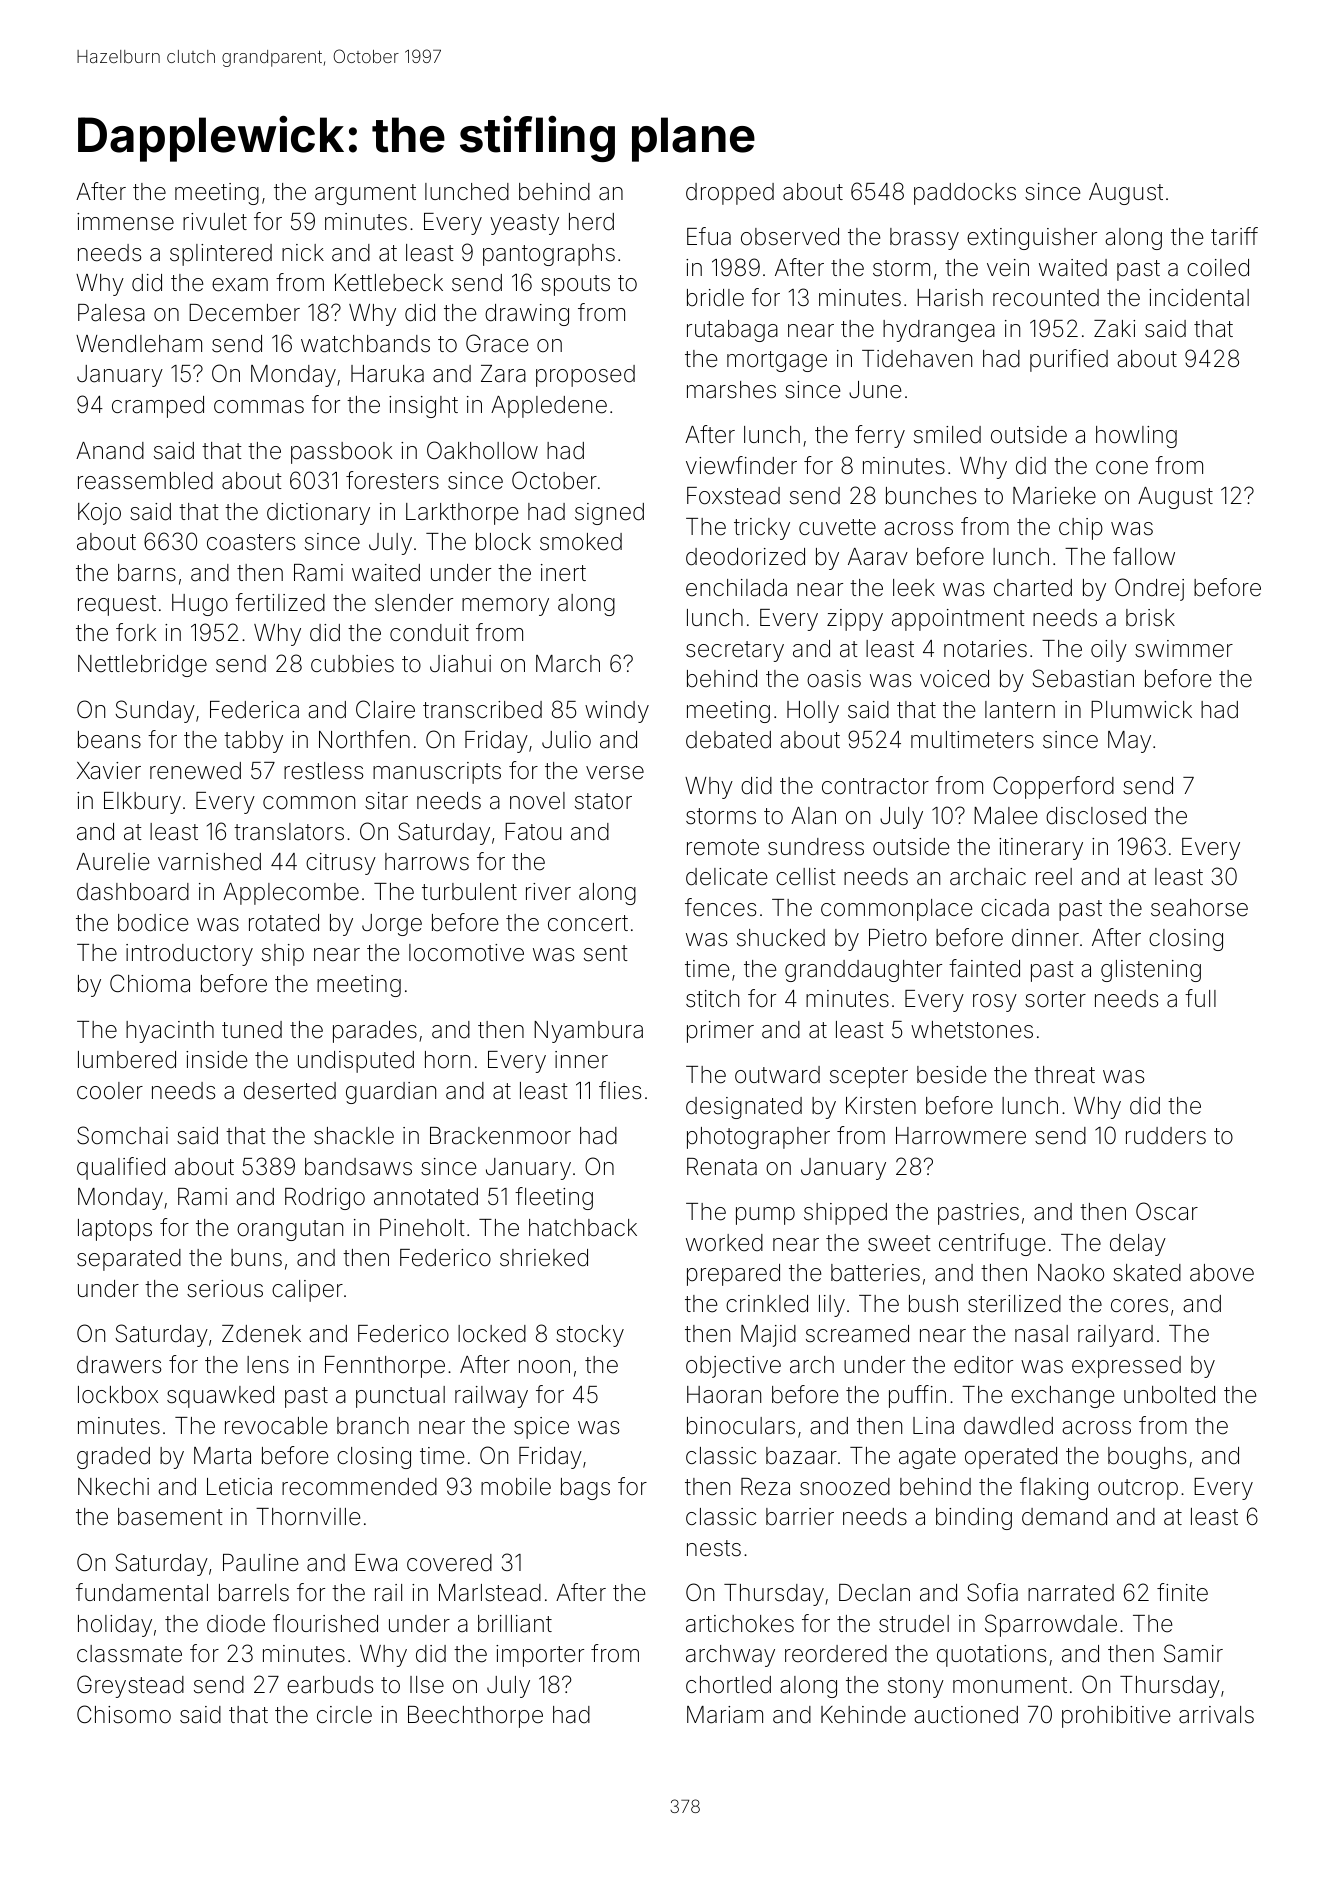 This screenshot has height=1894, width=1339. What do you see at coordinates (606, 953) in the screenshot?
I see `sent` at bounding box center [606, 953].
